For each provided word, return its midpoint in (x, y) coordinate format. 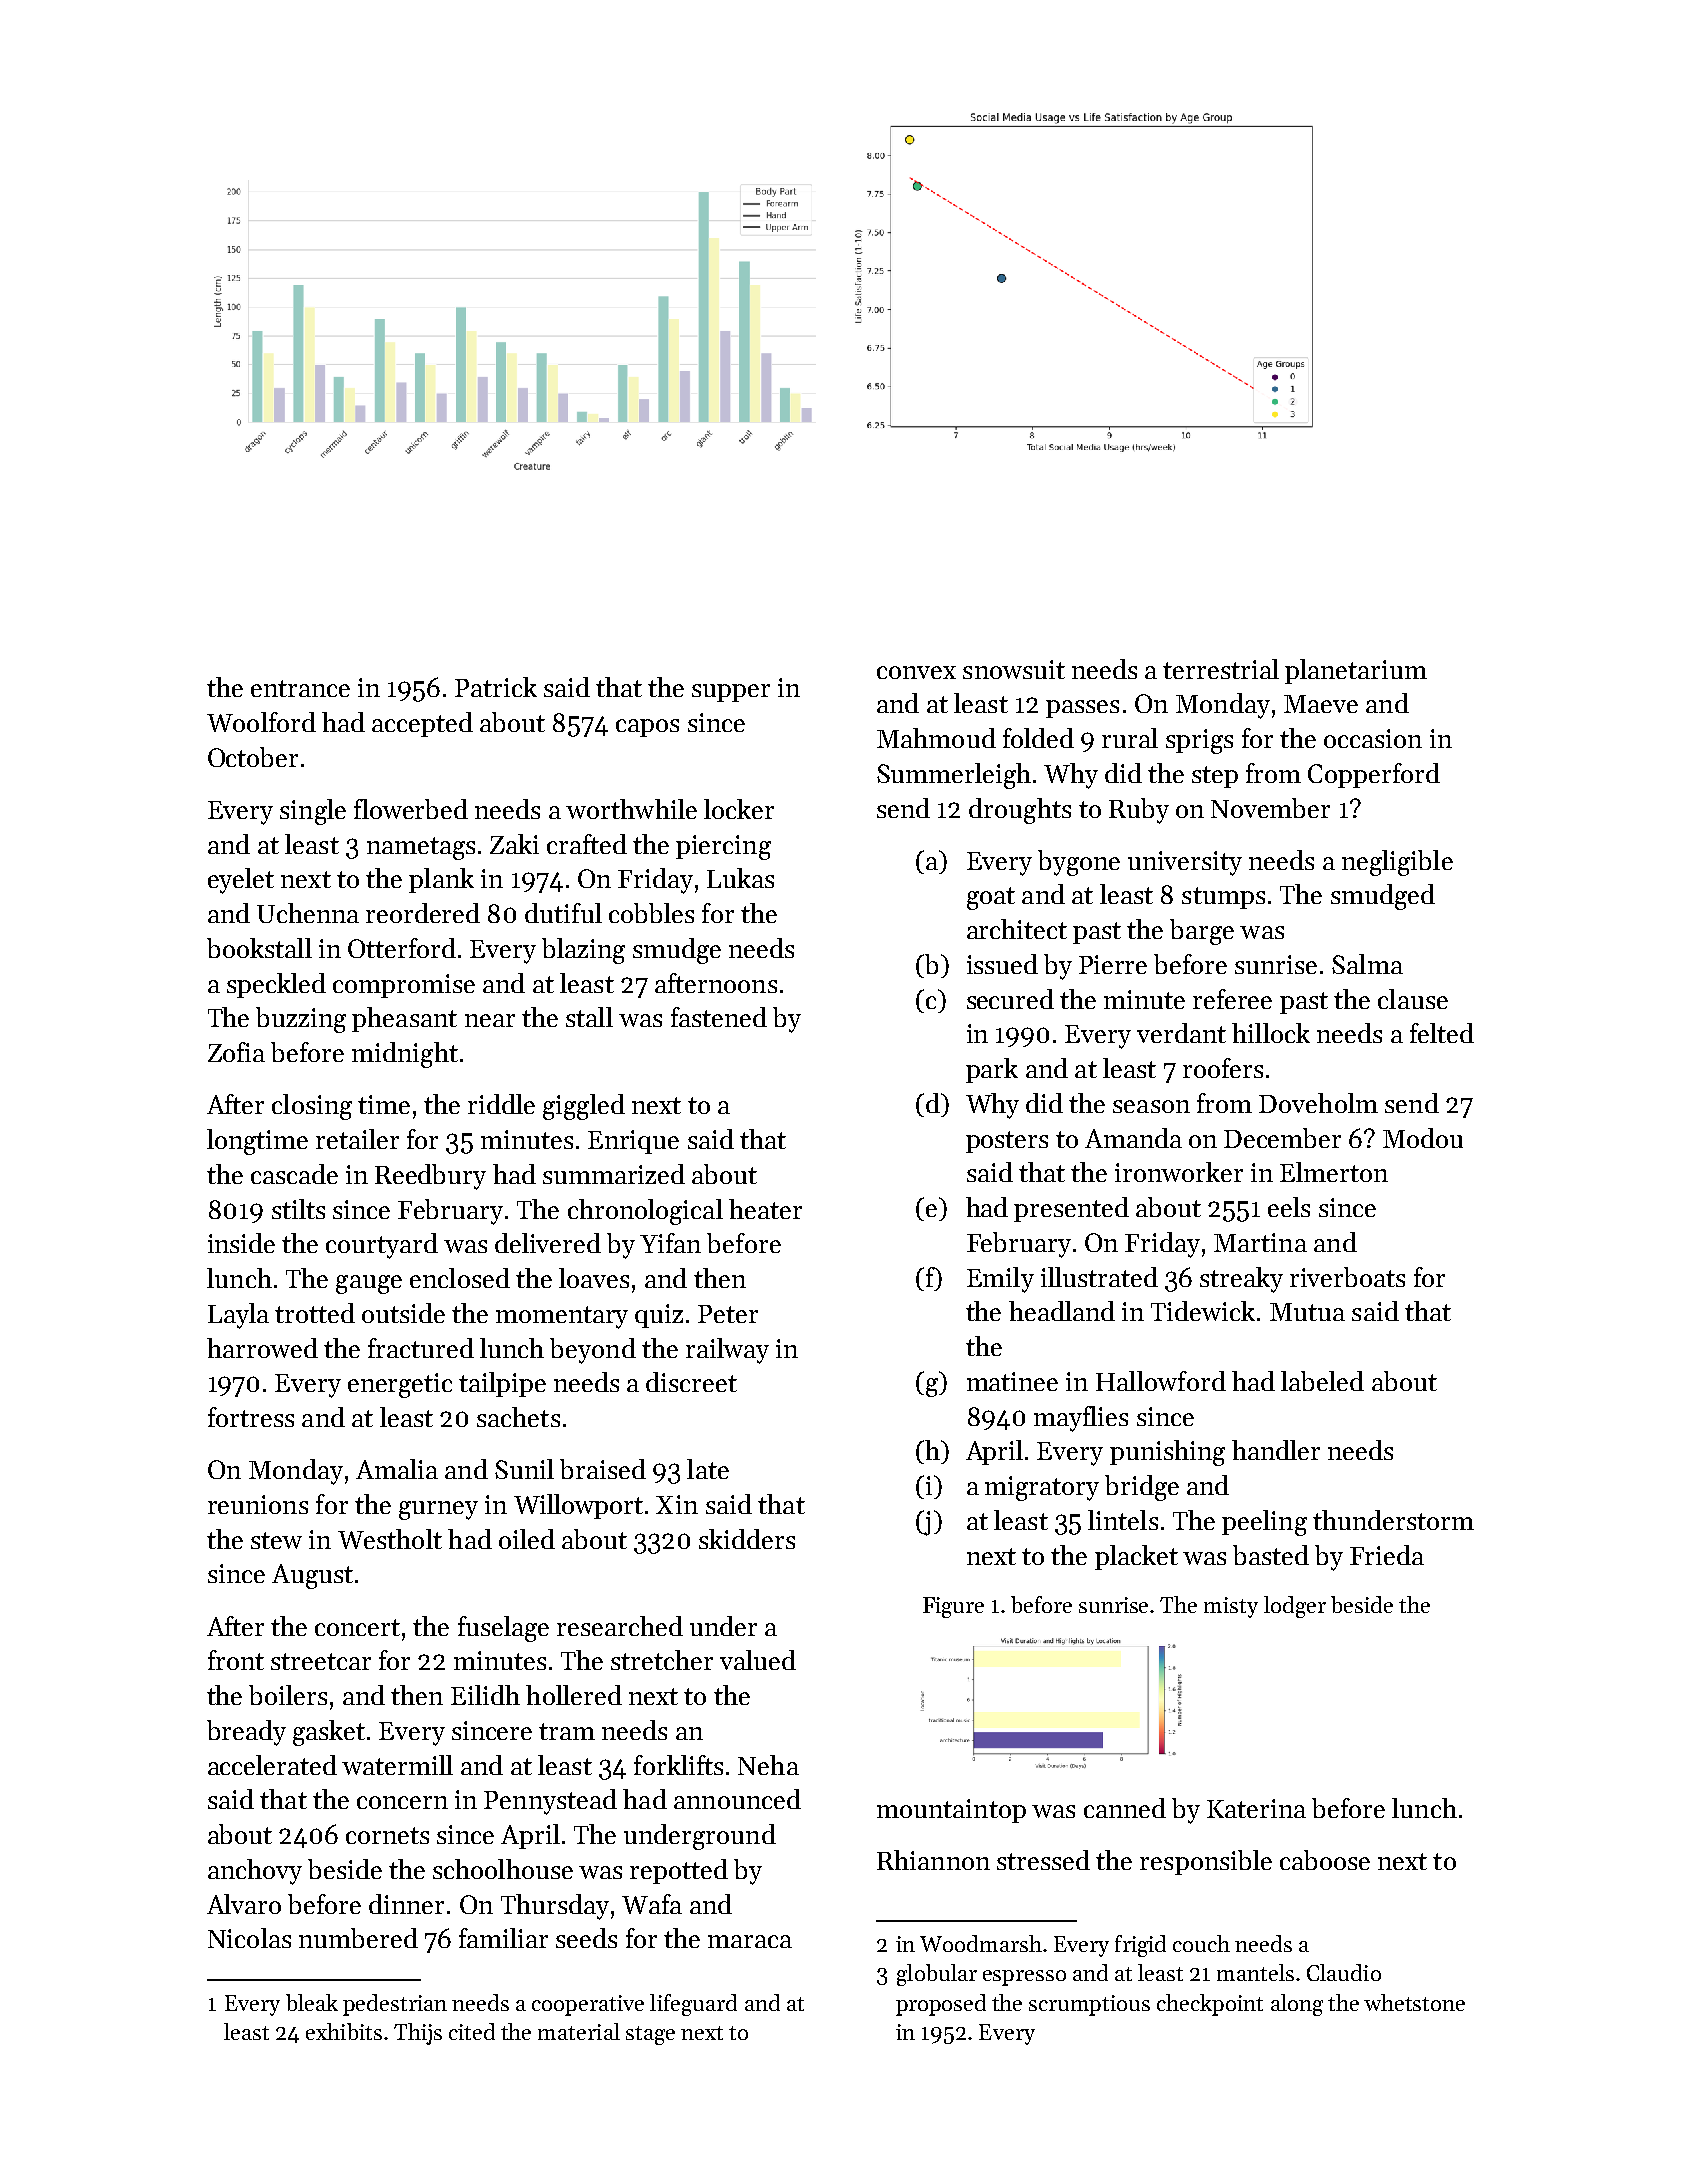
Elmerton (1334, 1172)
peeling (1264, 1523)
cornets (387, 1835)
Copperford (1374, 775)
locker (739, 809)
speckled (276, 985)
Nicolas (249, 1938)
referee (1232, 999)
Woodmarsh (981, 1943)
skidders (747, 1539)
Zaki (514, 844)
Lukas (740, 878)
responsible (1206, 1862)
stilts (298, 1209)
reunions (258, 1504)
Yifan (670, 1243)
